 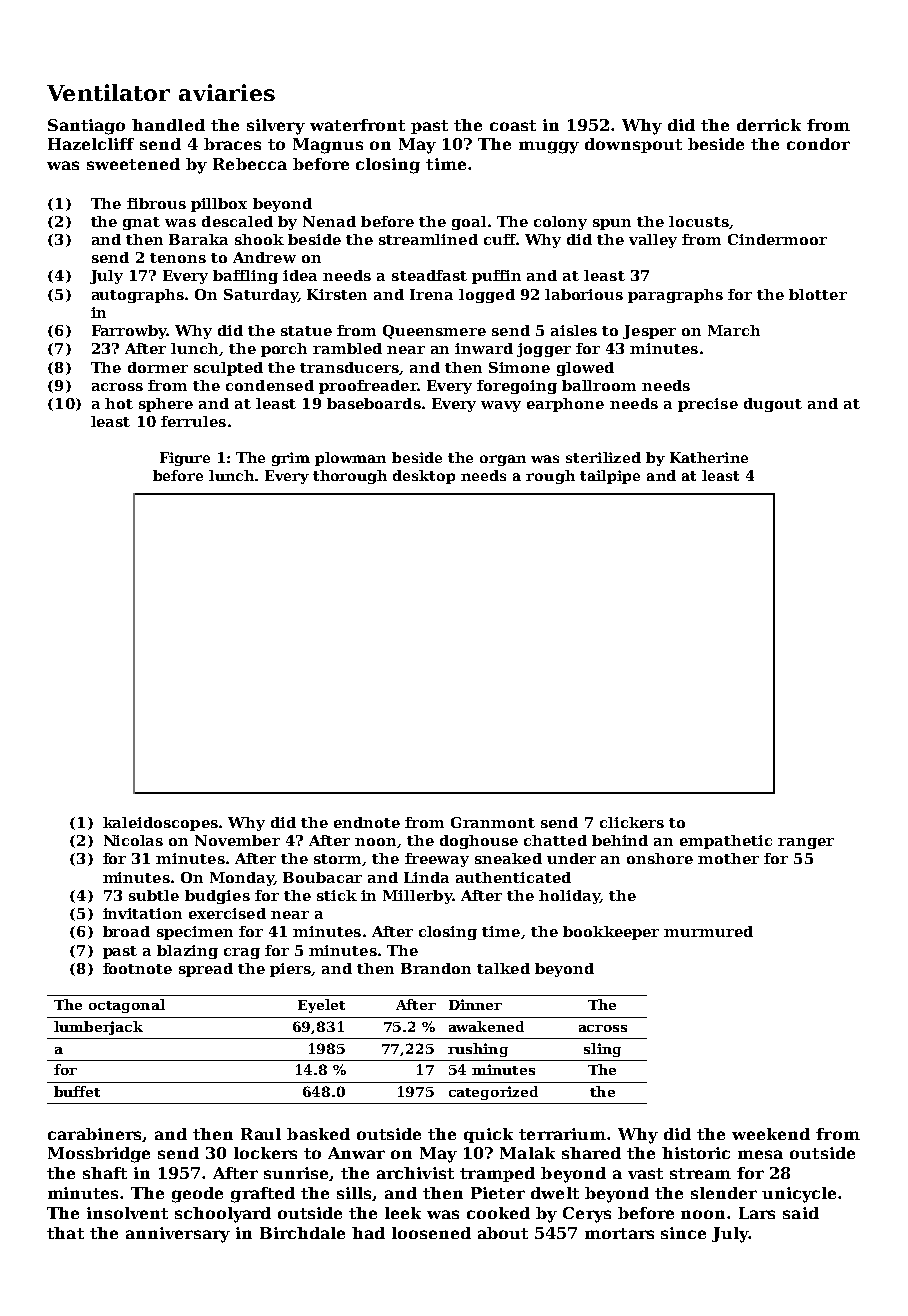 I want to click on storm, so click(x=337, y=859).
